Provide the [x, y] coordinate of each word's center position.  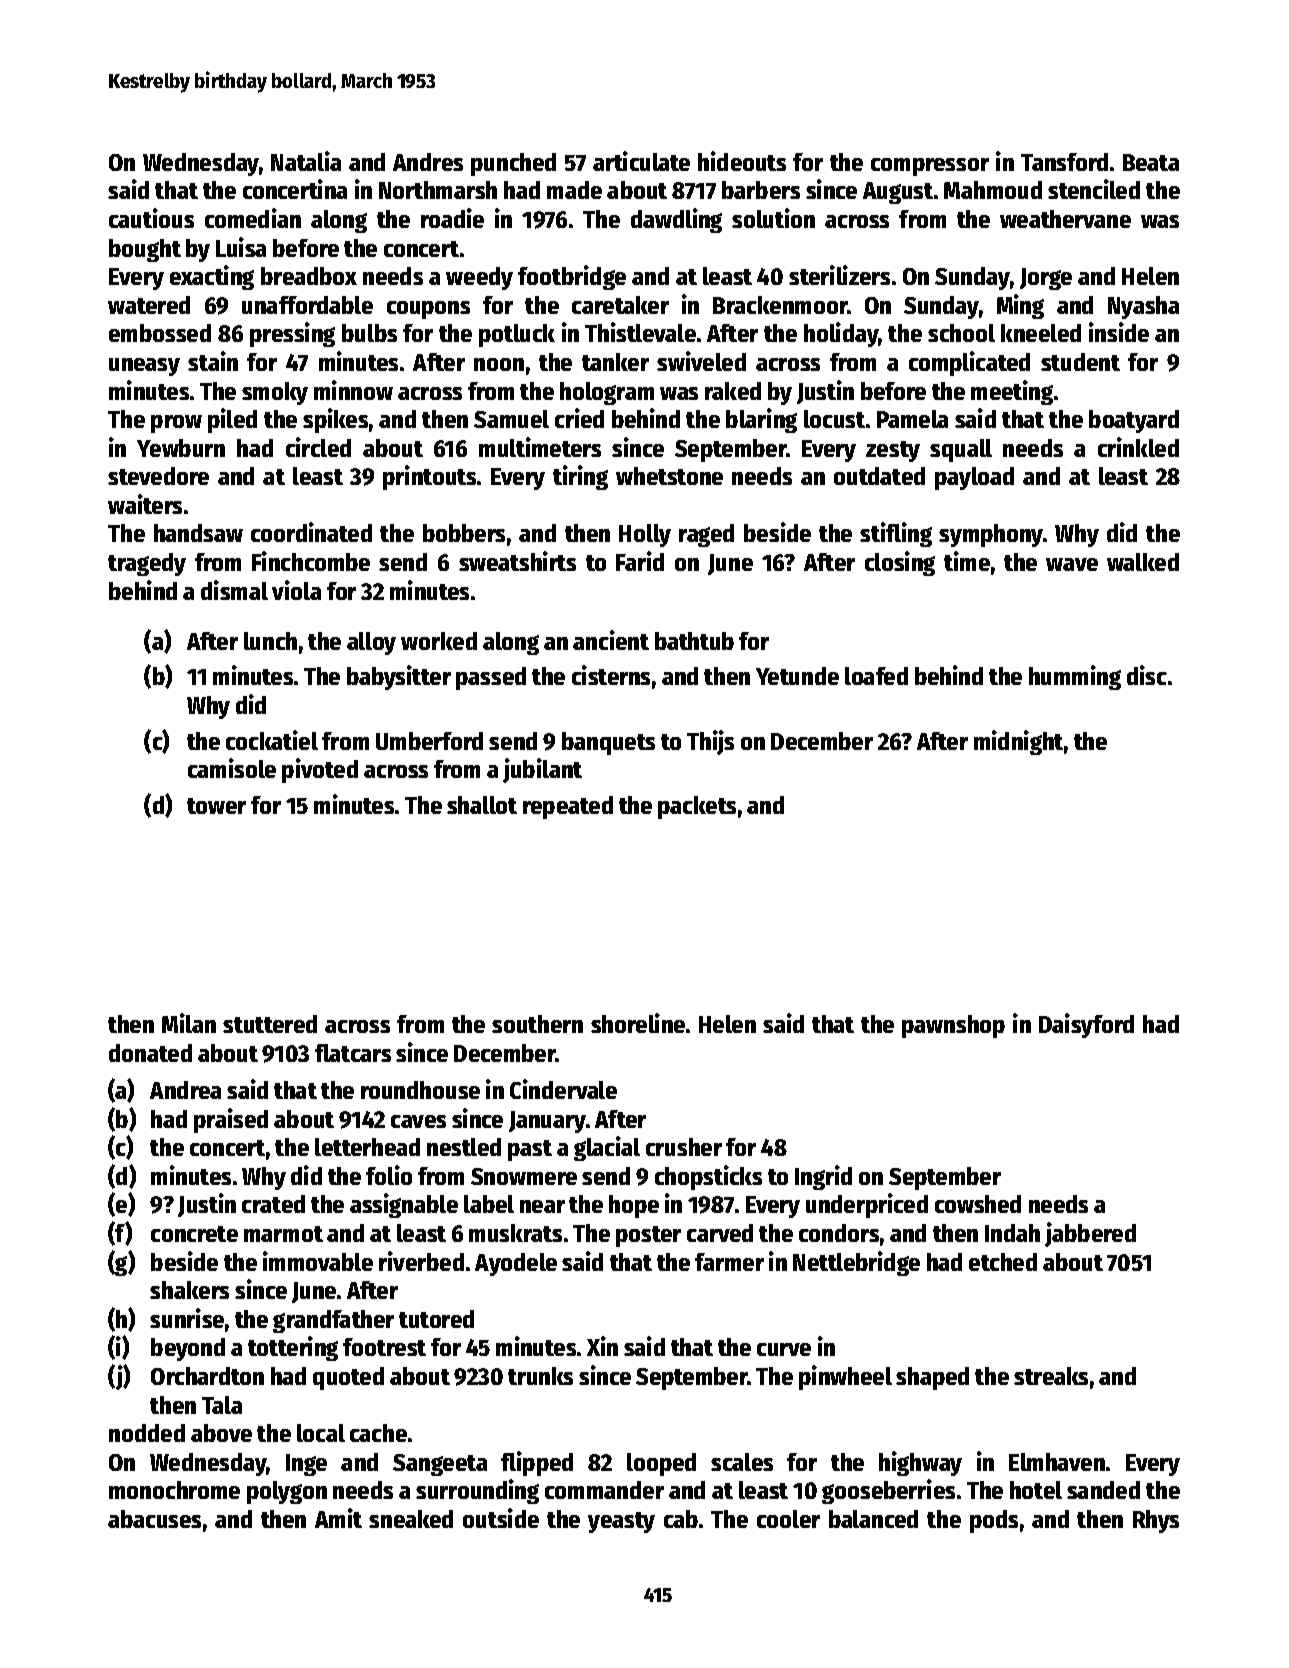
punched [513, 164]
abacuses [154, 1519]
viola [296, 590]
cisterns [611, 675]
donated [150, 1053]
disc [1147, 675]
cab [681, 1519]
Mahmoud [993, 190]
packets [697, 807]
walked [1143, 562]
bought [145, 250]
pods [994, 1521]
